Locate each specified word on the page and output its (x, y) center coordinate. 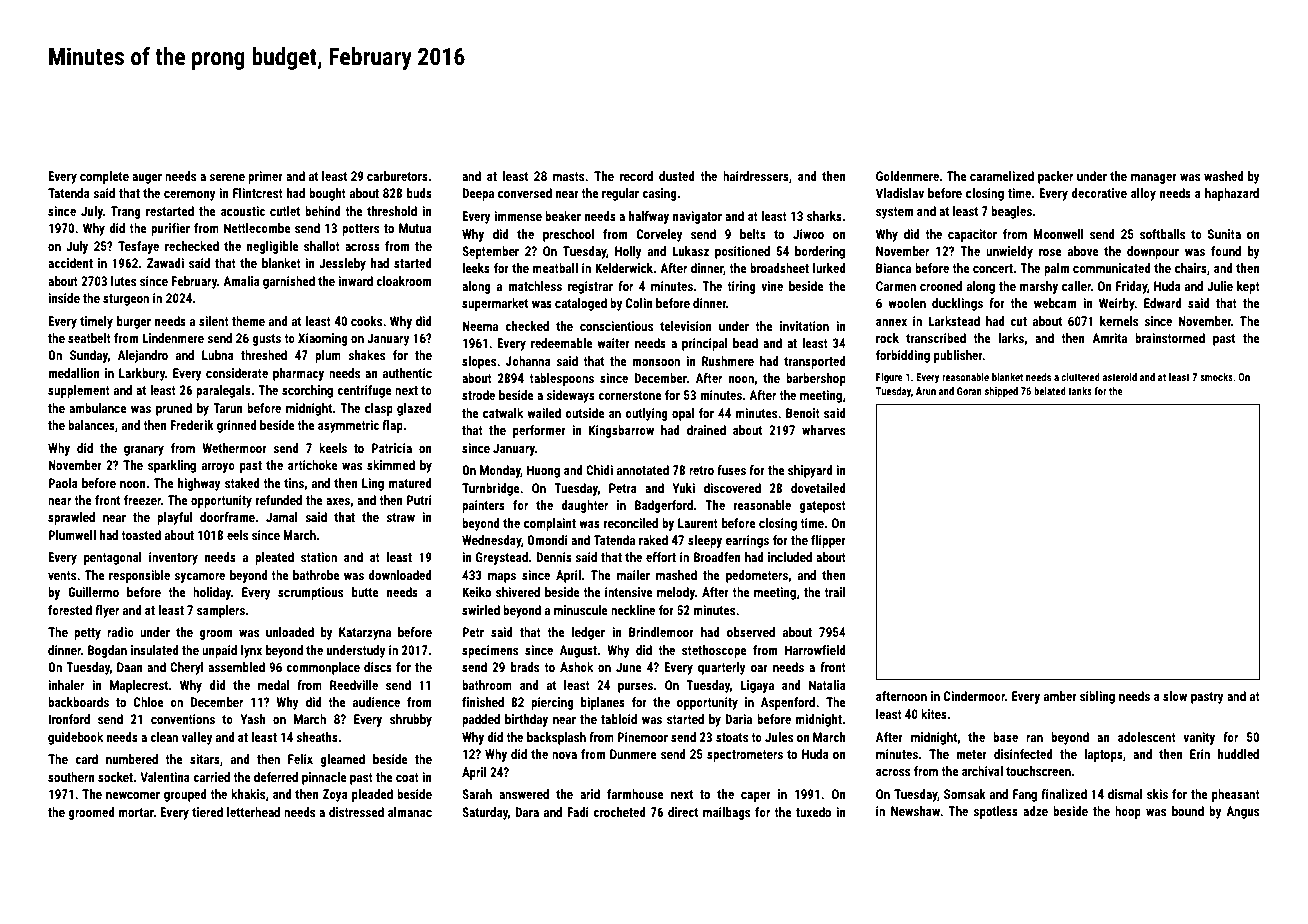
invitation (804, 326)
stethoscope (714, 651)
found (1226, 251)
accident (70, 263)
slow (1175, 696)
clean (164, 737)
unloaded (290, 632)
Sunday (89, 356)
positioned (742, 252)
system (894, 213)
